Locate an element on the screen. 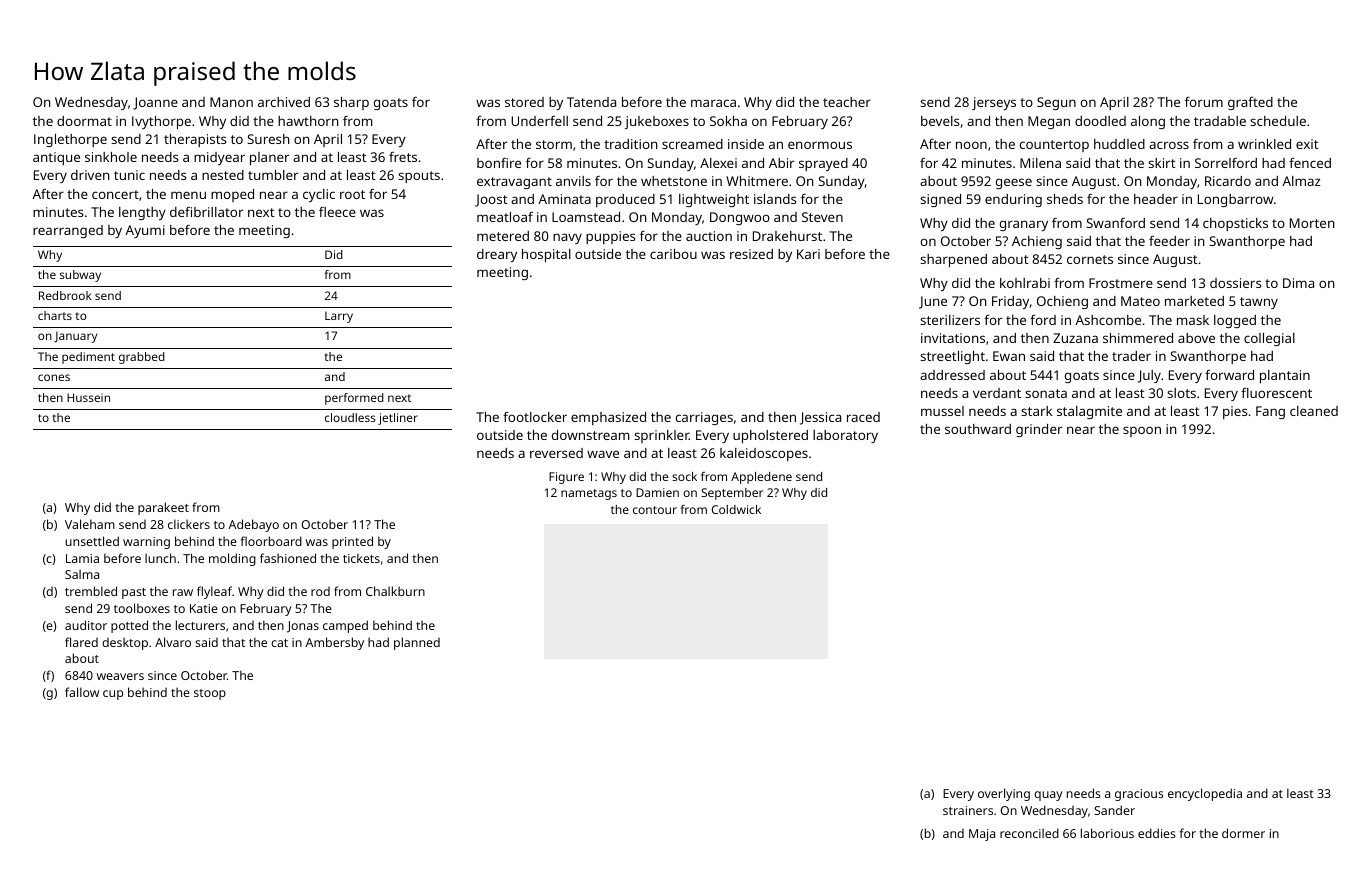 This screenshot has height=887, width=1372. Joanne is located at coordinates (155, 103).
